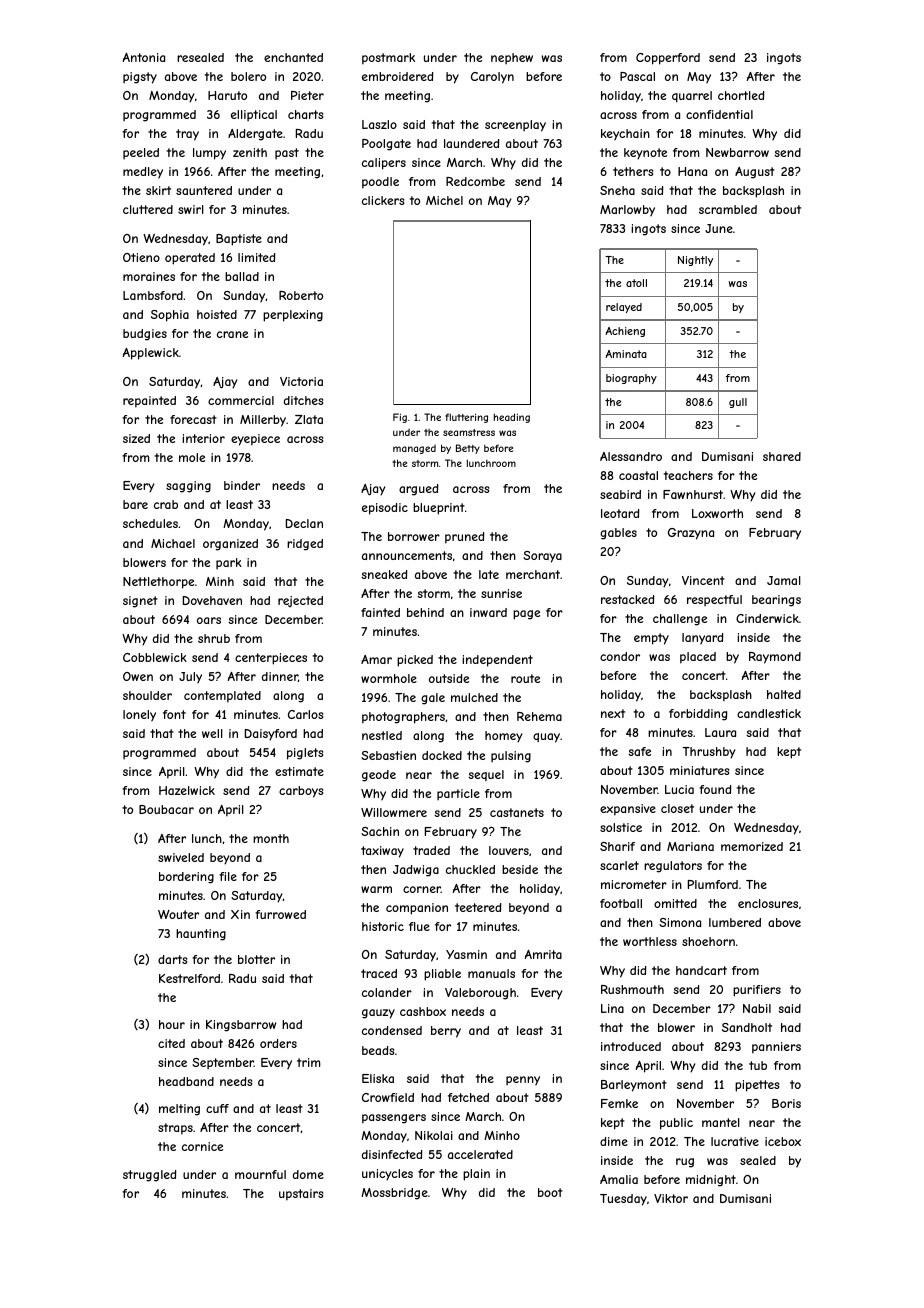 This screenshot has width=924, height=1308. Describe the element at coordinates (149, 1176) in the screenshot. I see `struggled` at that location.
